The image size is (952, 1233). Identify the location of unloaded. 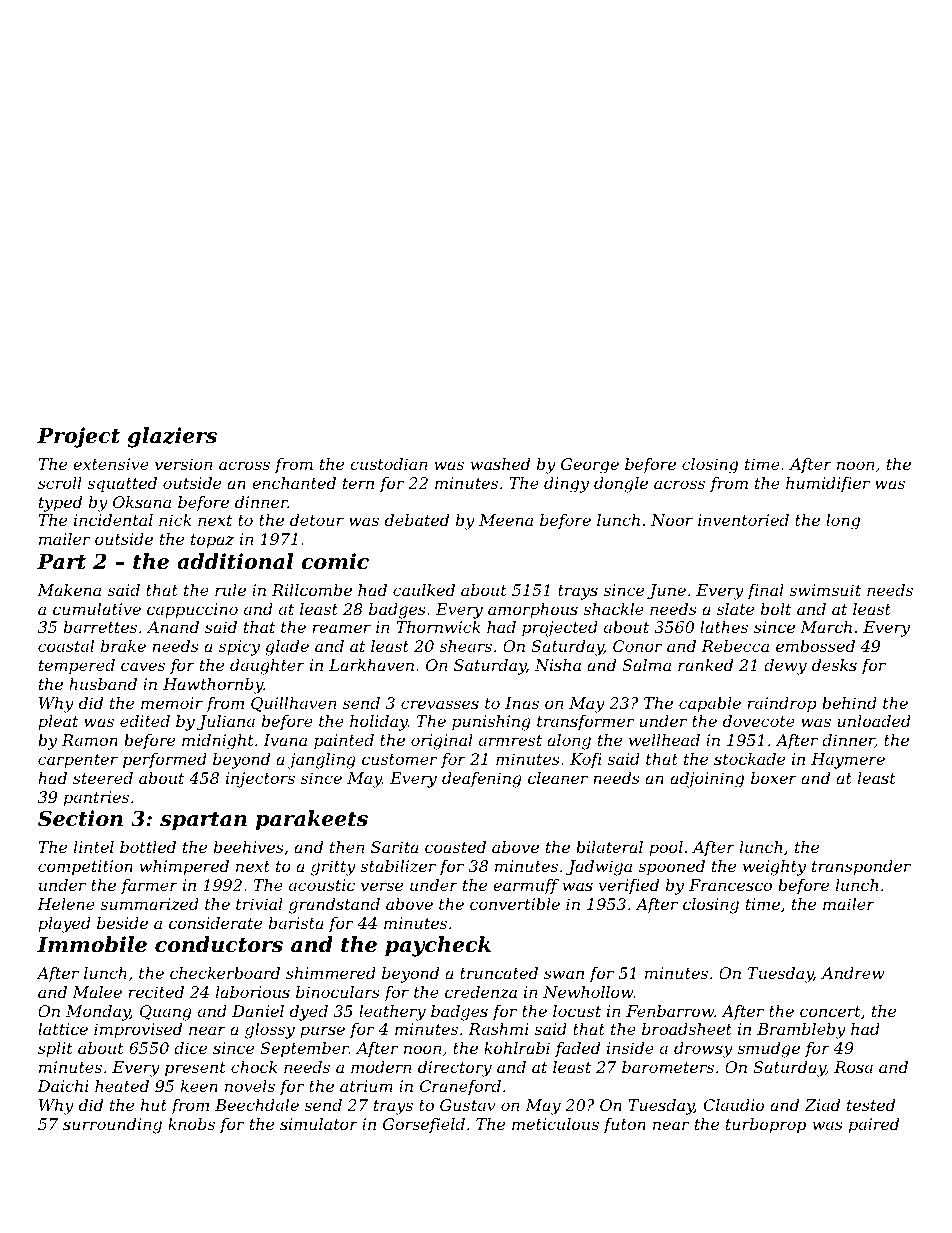
(874, 721).
